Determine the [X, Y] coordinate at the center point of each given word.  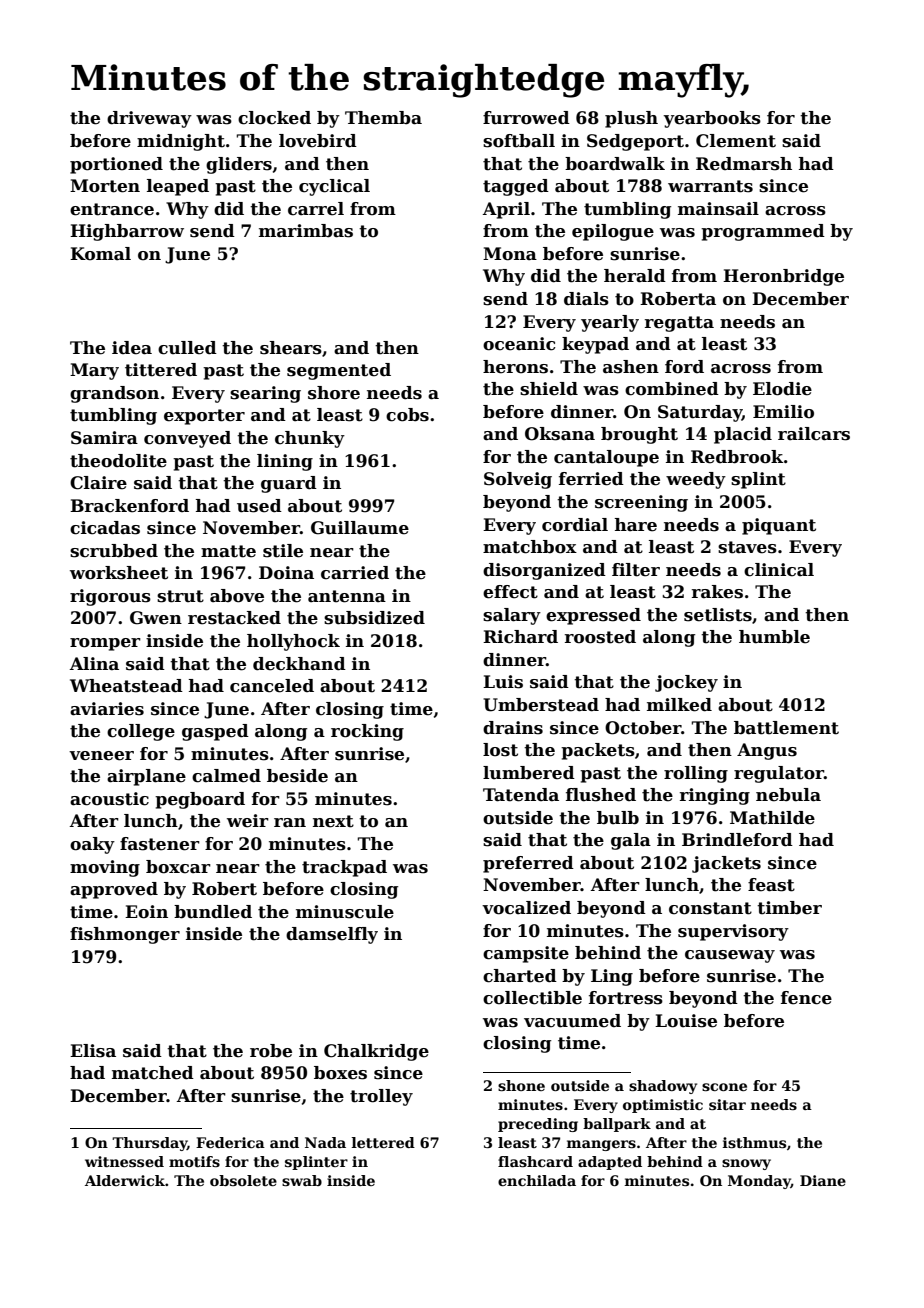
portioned [116, 165]
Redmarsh [744, 164]
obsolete [243, 1180]
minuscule [345, 912]
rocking [367, 732]
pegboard [200, 800]
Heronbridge [783, 277]
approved [114, 890]
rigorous [110, 597]
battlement [786, 728]
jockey [686, 683]
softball [519, 141]
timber [789, 908]
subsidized [374, 618]
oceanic [519, 344]
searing [265, 394]
